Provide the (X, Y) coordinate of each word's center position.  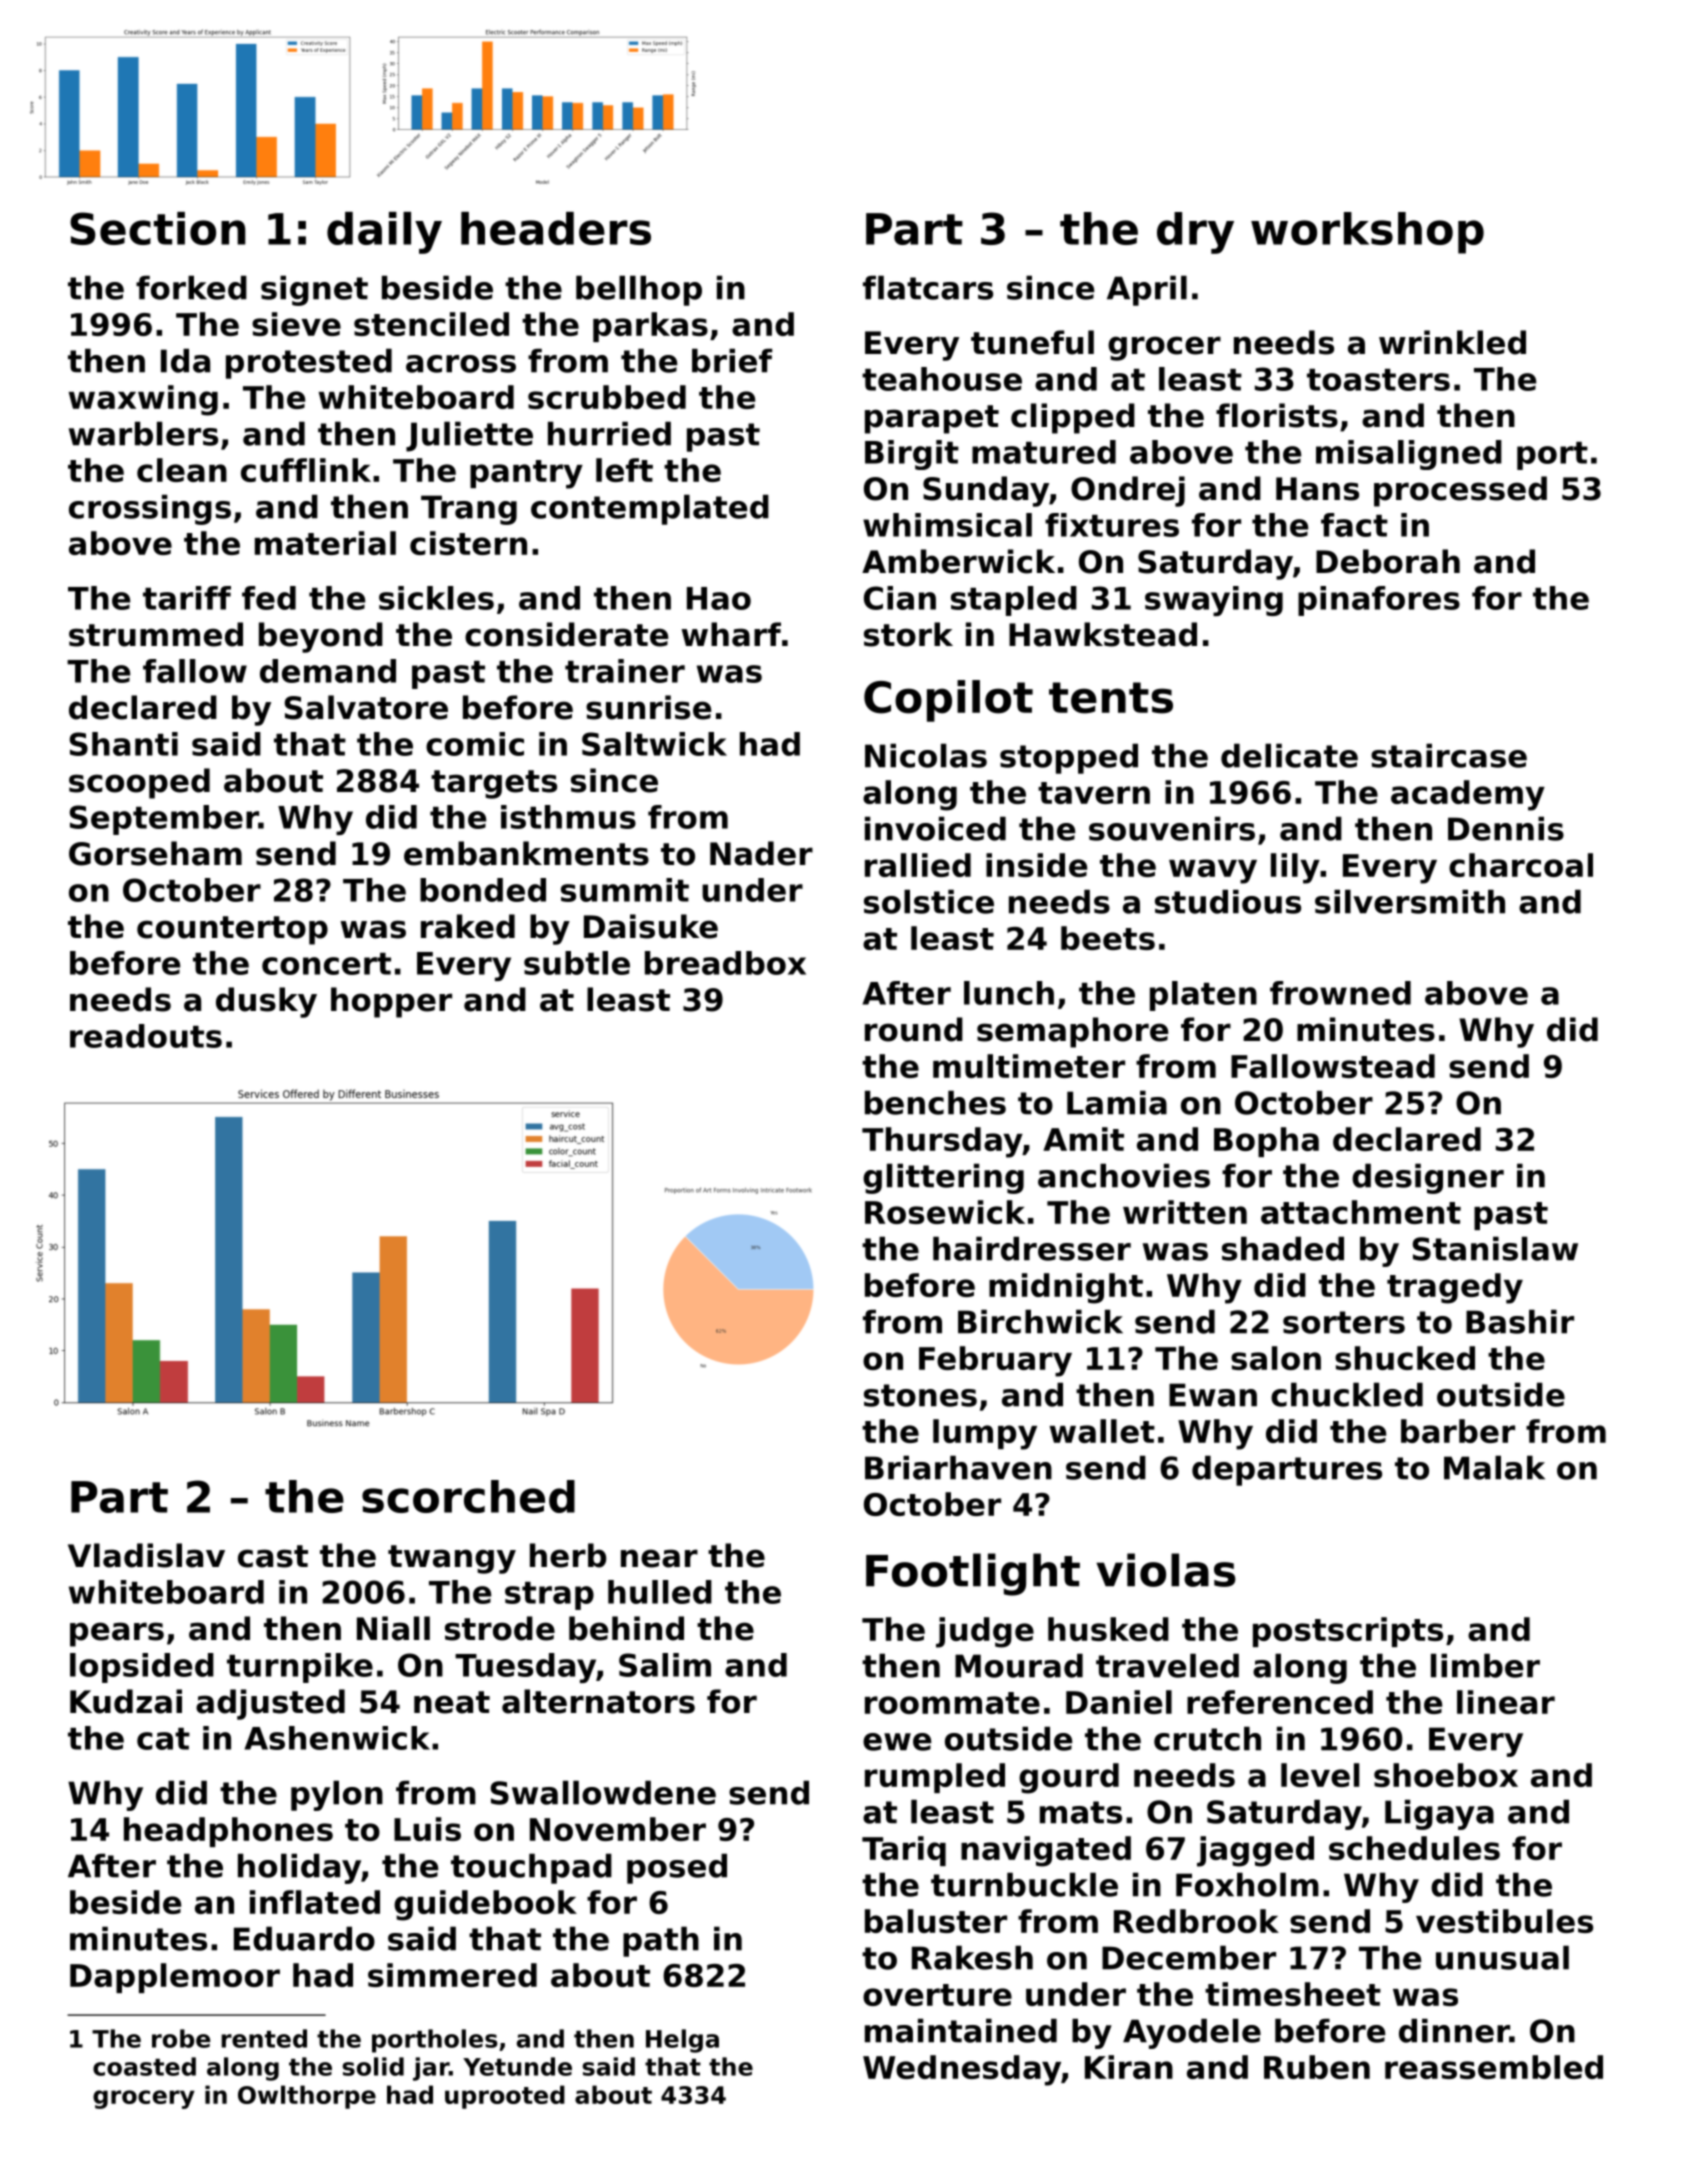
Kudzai (126, 1701)
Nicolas (926, 755)
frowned (1340, 993)
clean (182, 470)
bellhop (639, 290)
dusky (266, 1002)
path (661, 1941)
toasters (1378, 380)
